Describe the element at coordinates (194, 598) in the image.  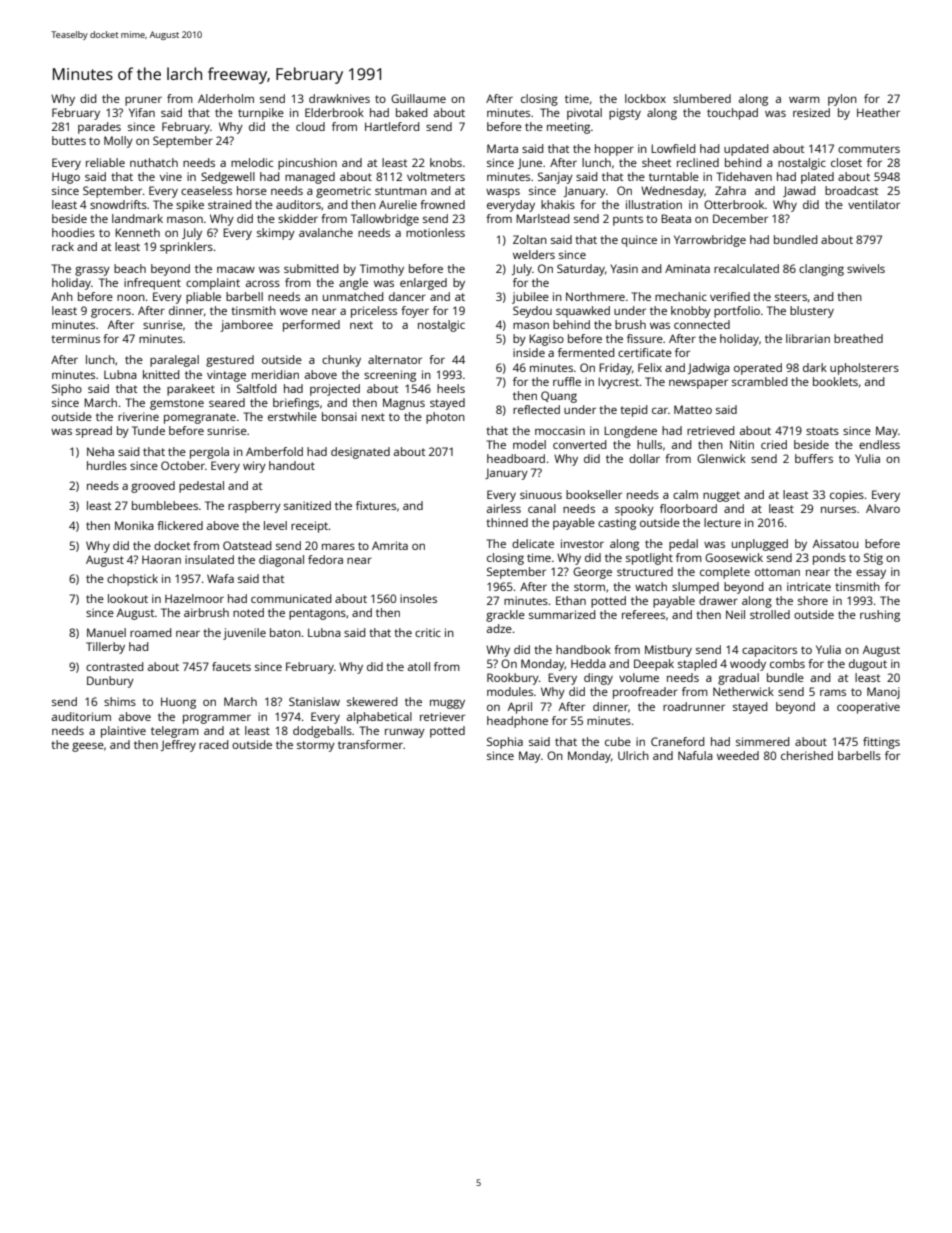
I see `Hazelmoor` at that location.
